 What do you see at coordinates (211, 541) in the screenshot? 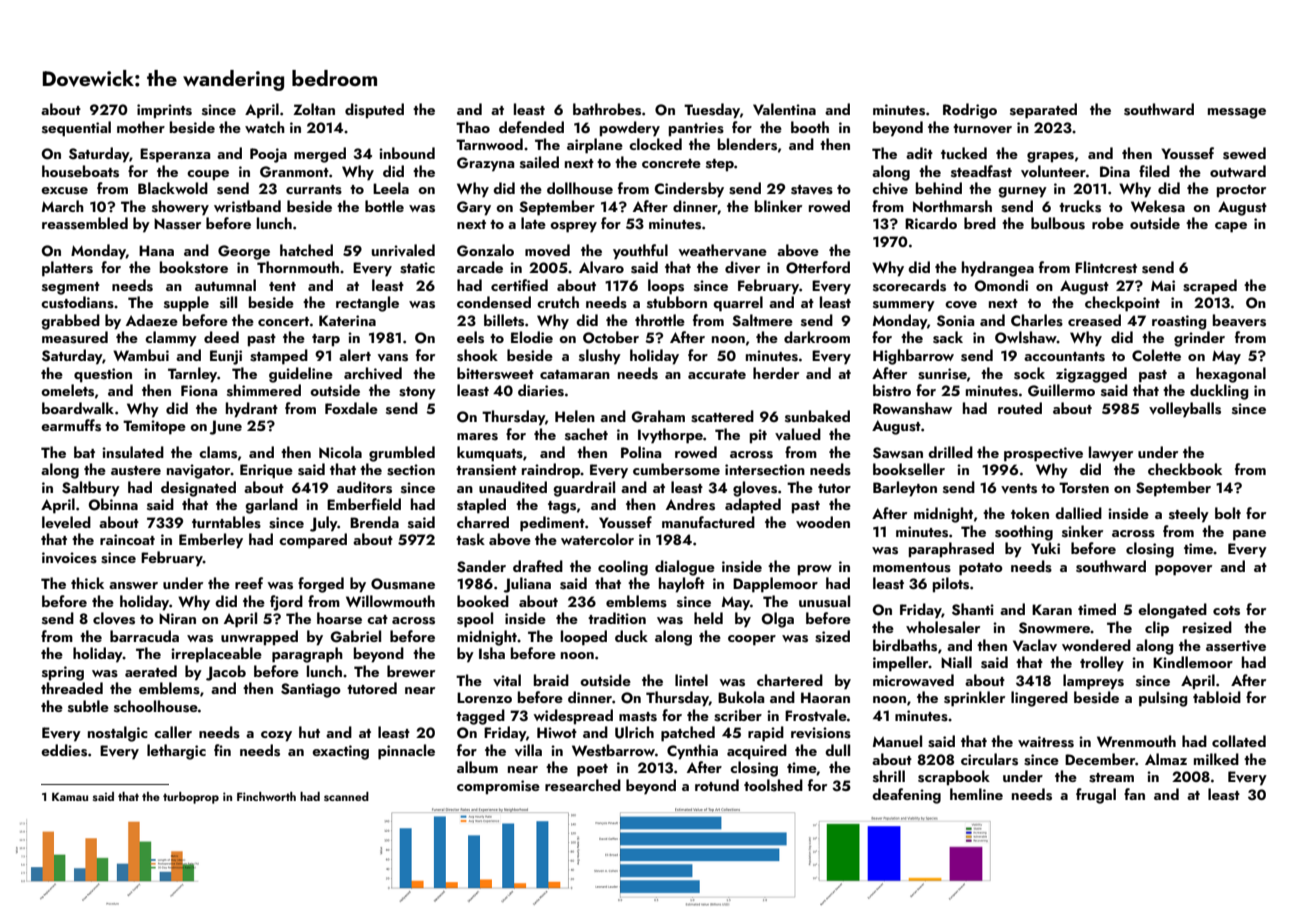
I see `Emberley` at bounding box center [211, 541].
